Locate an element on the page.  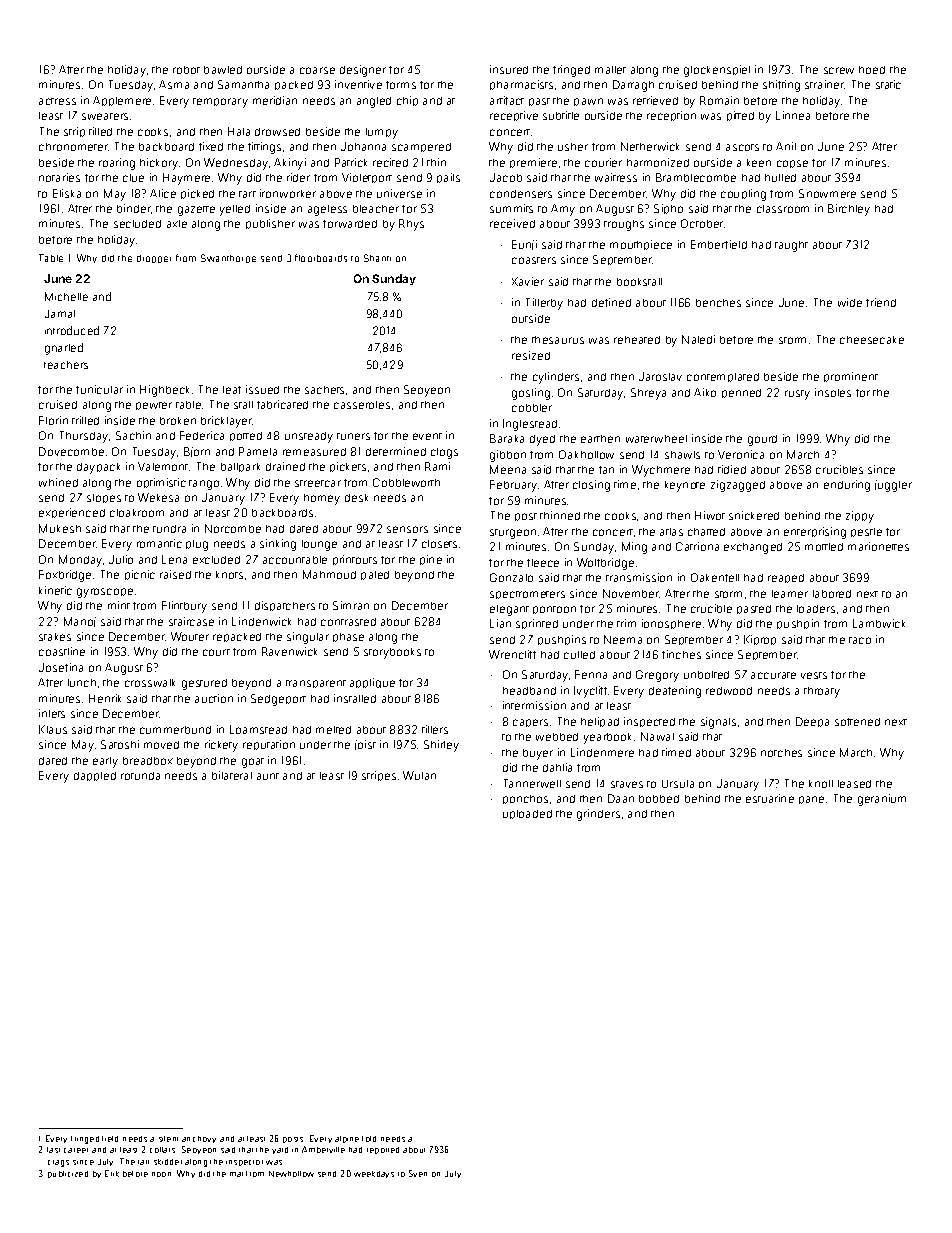
gosling is located at coordinates (531, 394).
